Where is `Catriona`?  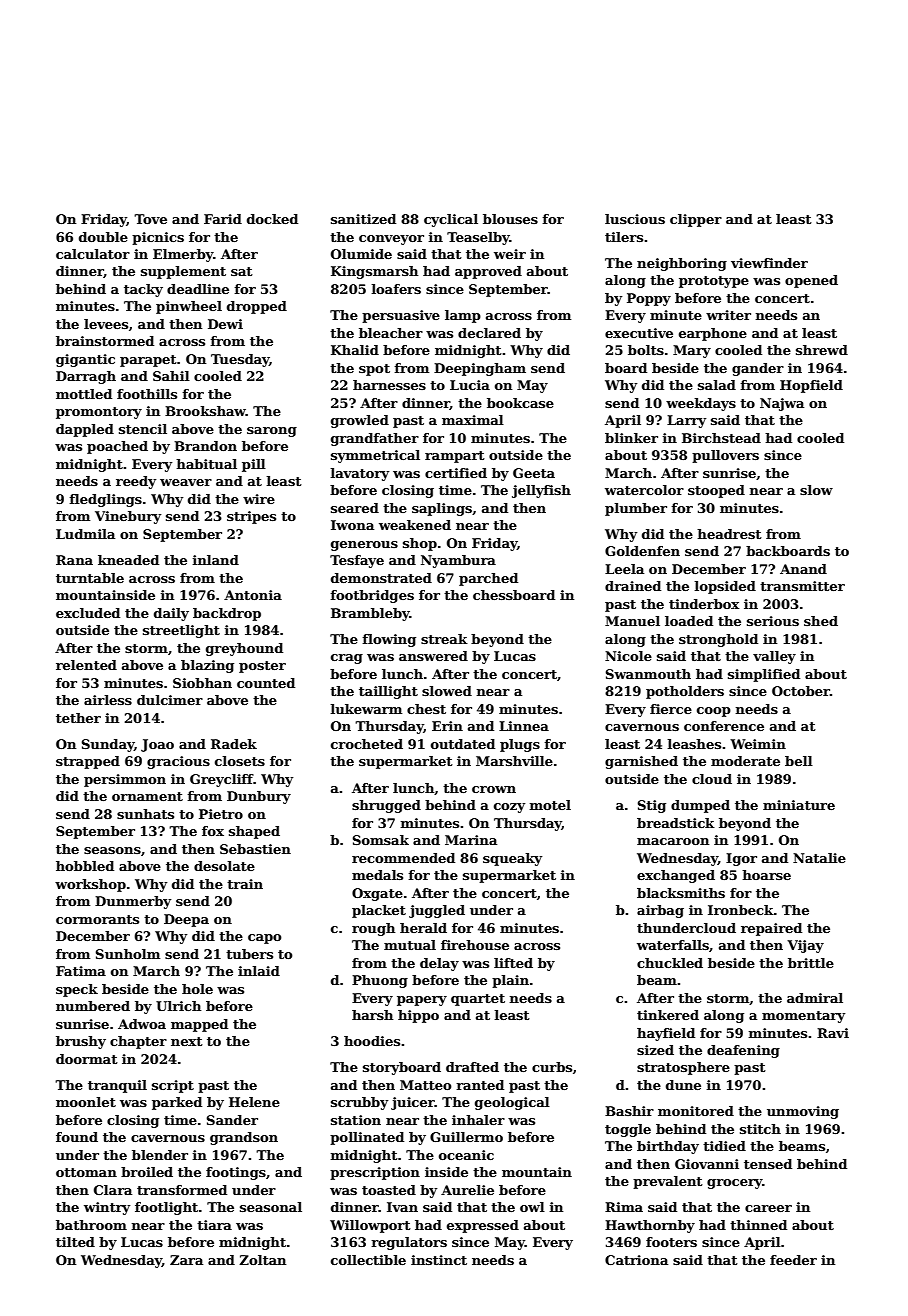
Catriona is located at coordinates (636, 1260).
